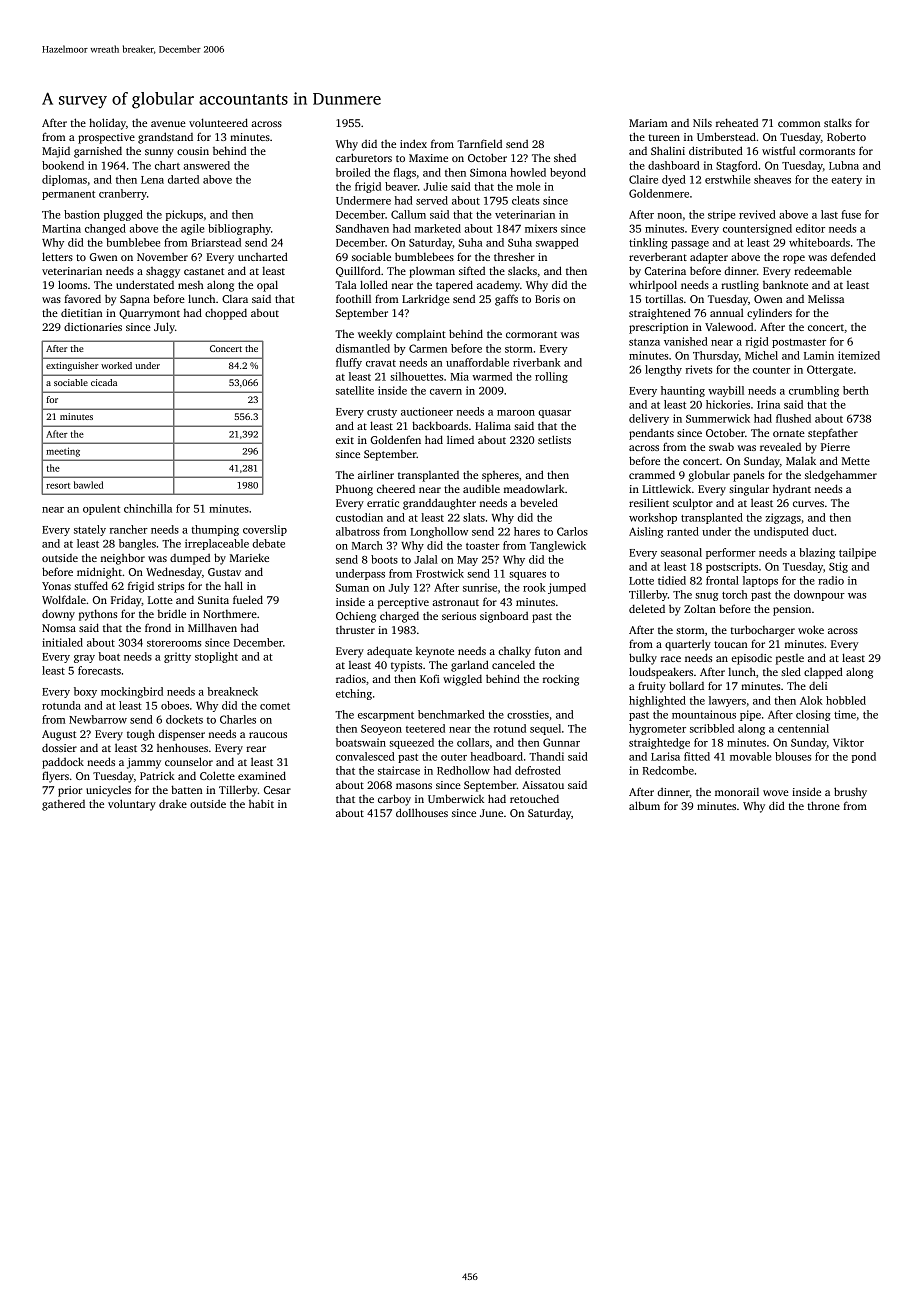  Describe the element at coordinates (168, 124) in the page. I see `avenue` at that location.
